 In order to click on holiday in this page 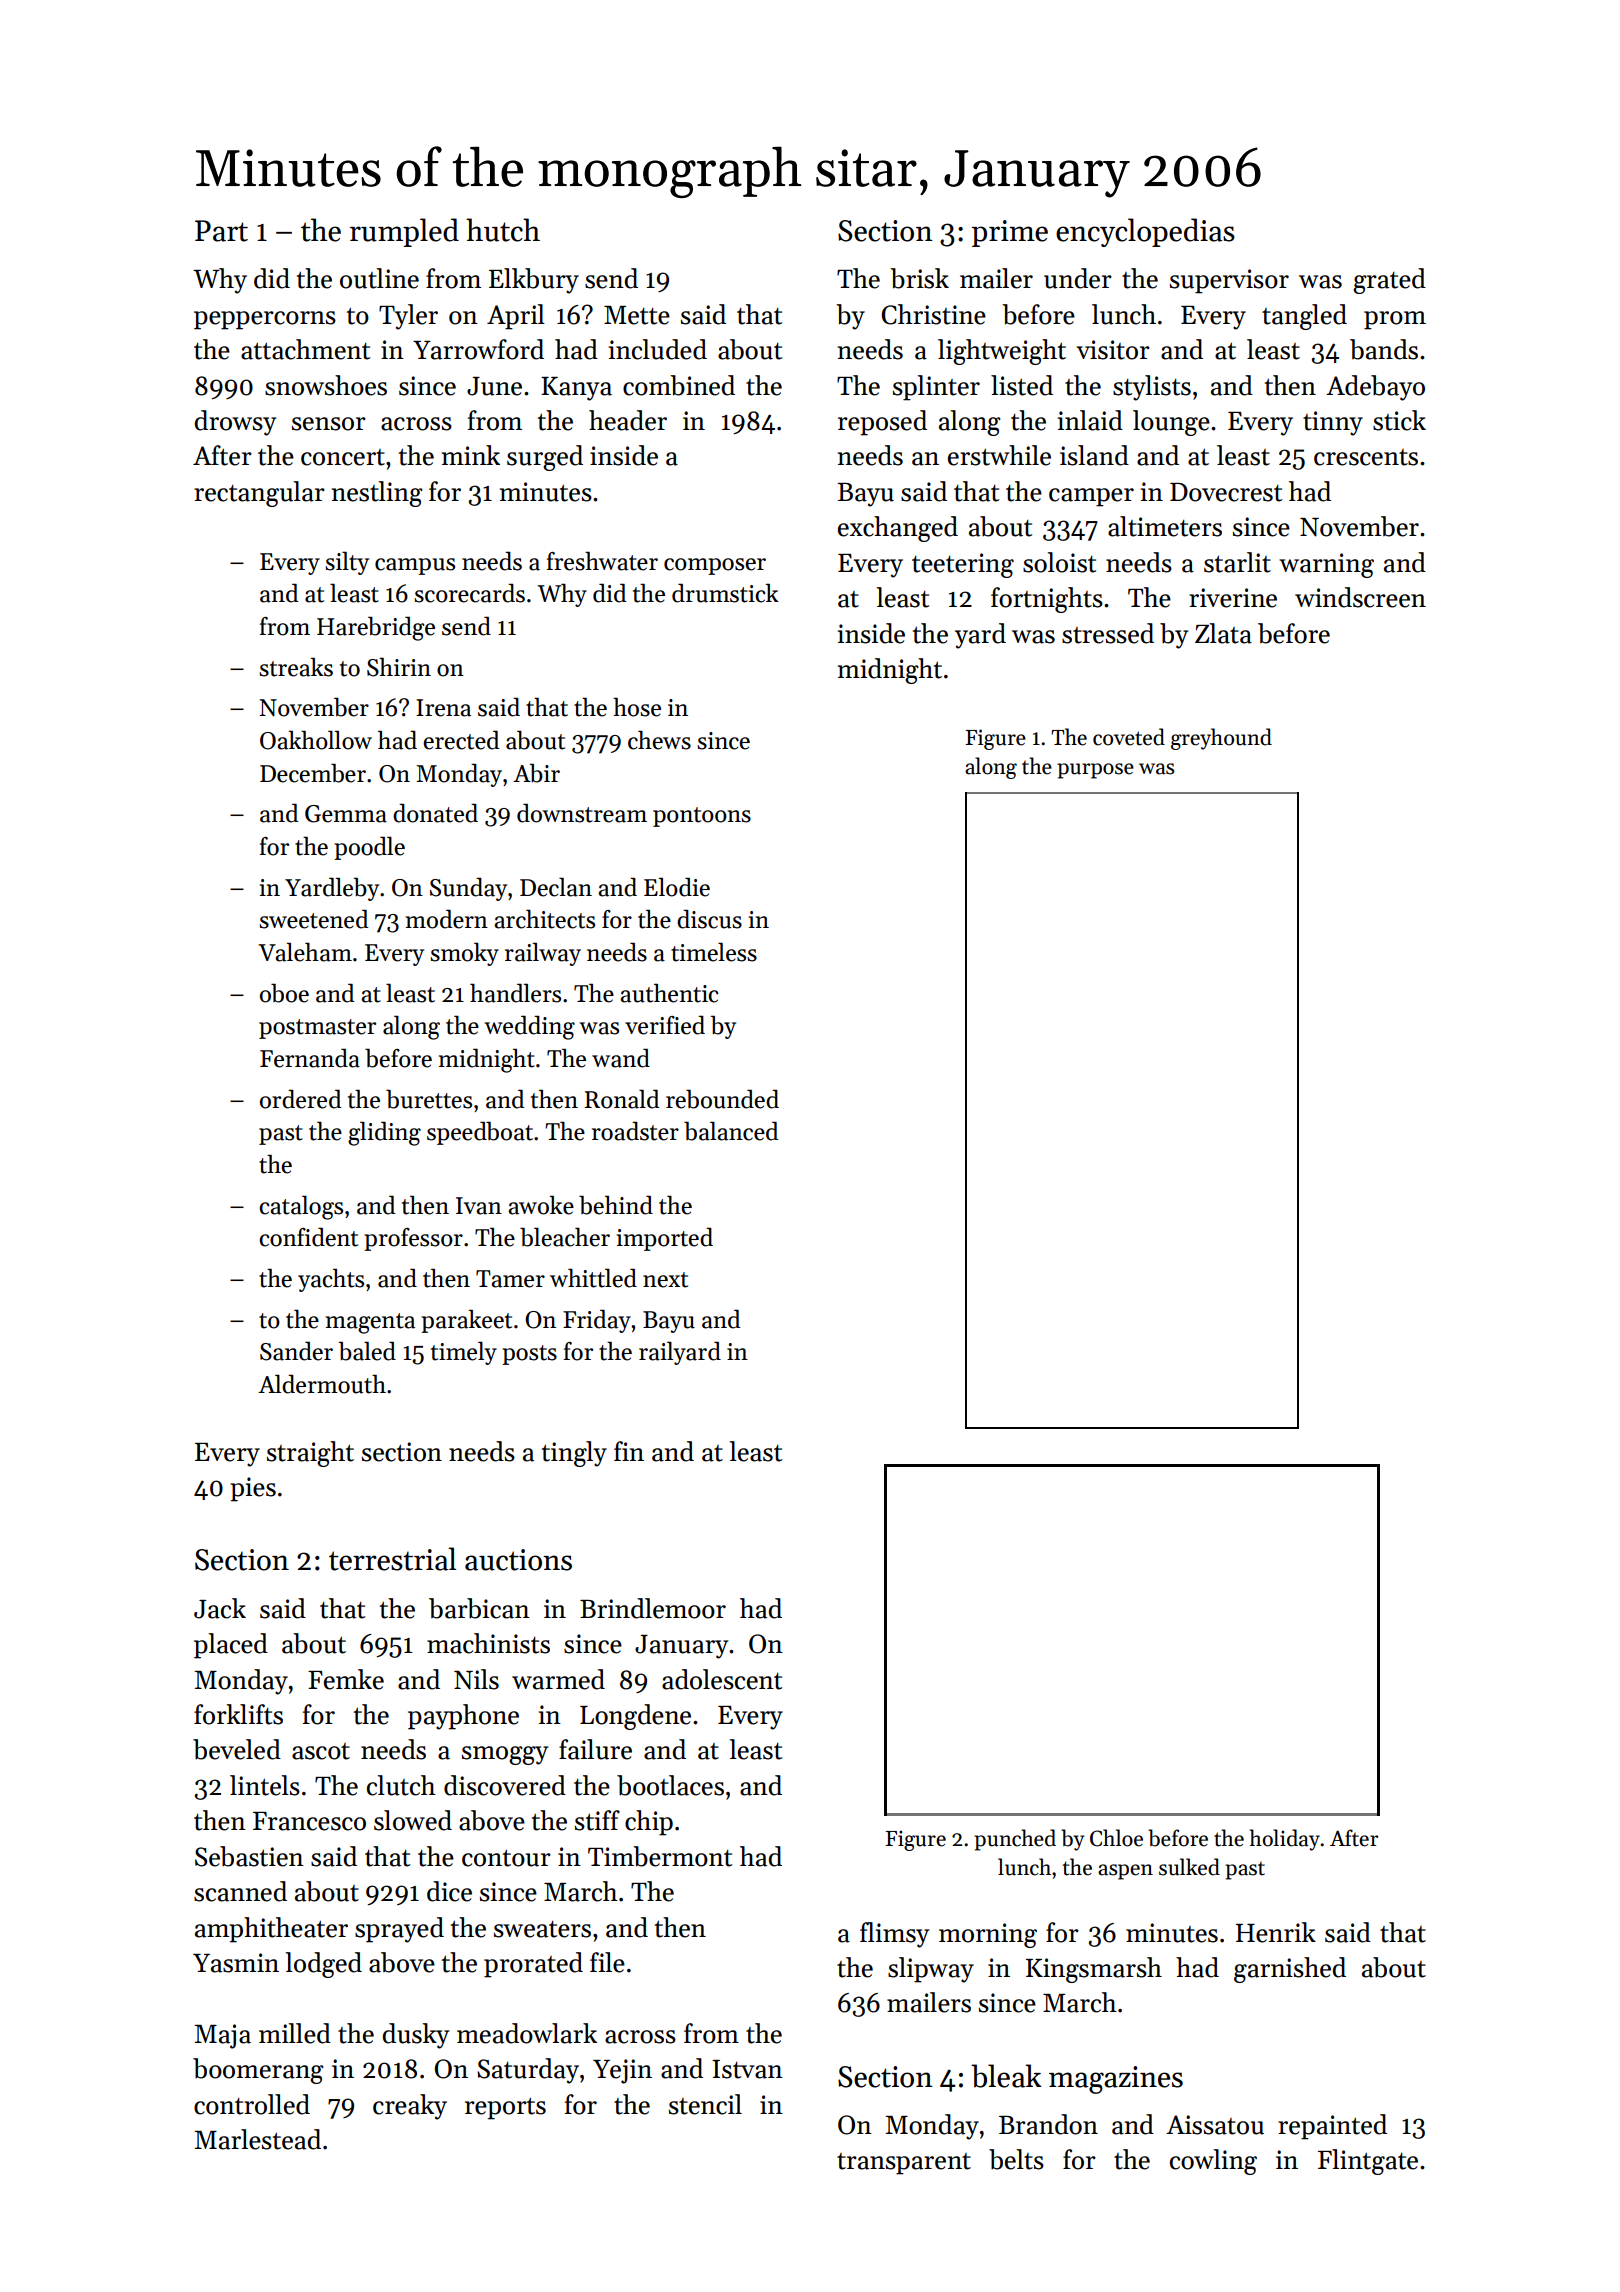, I will do `click(1285, 1840)`.
